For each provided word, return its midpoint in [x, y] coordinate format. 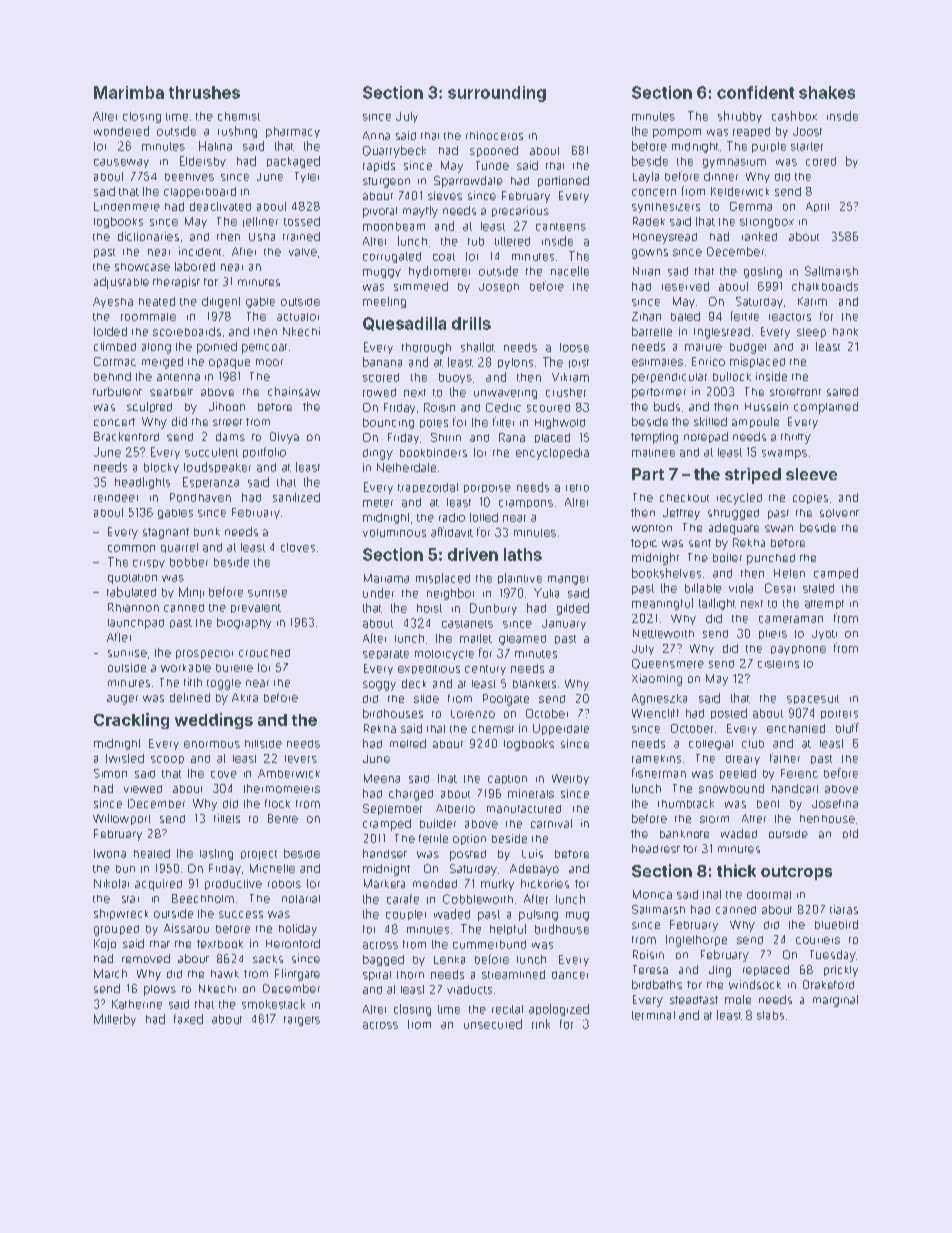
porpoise [487, 489]
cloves [298, 547]
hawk [225, 974]
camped [836, 573]
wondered [121, 131]
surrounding [497, 94]
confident [755, 92]
